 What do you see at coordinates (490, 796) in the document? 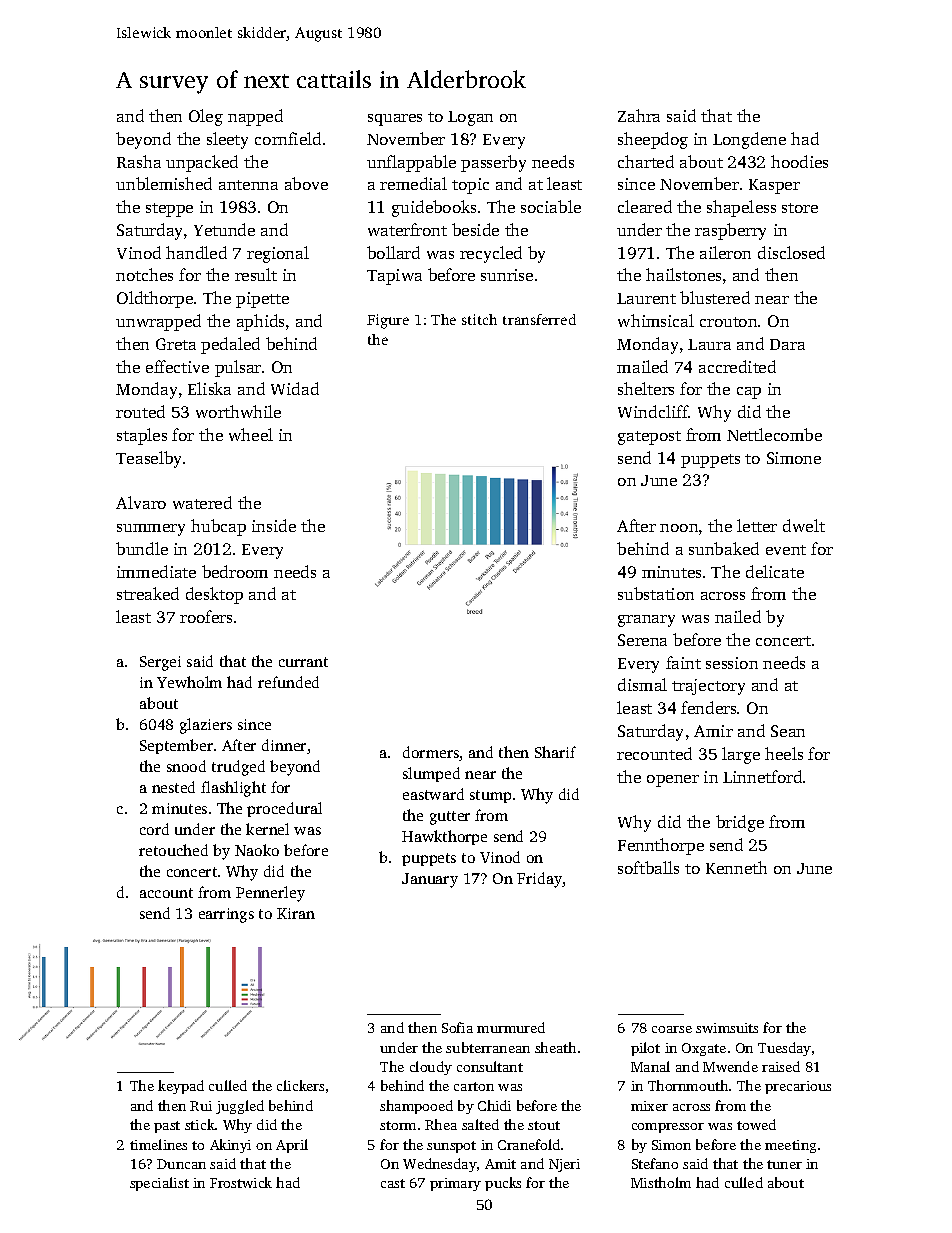
I see `stump` at bounding box center [490, 796].
